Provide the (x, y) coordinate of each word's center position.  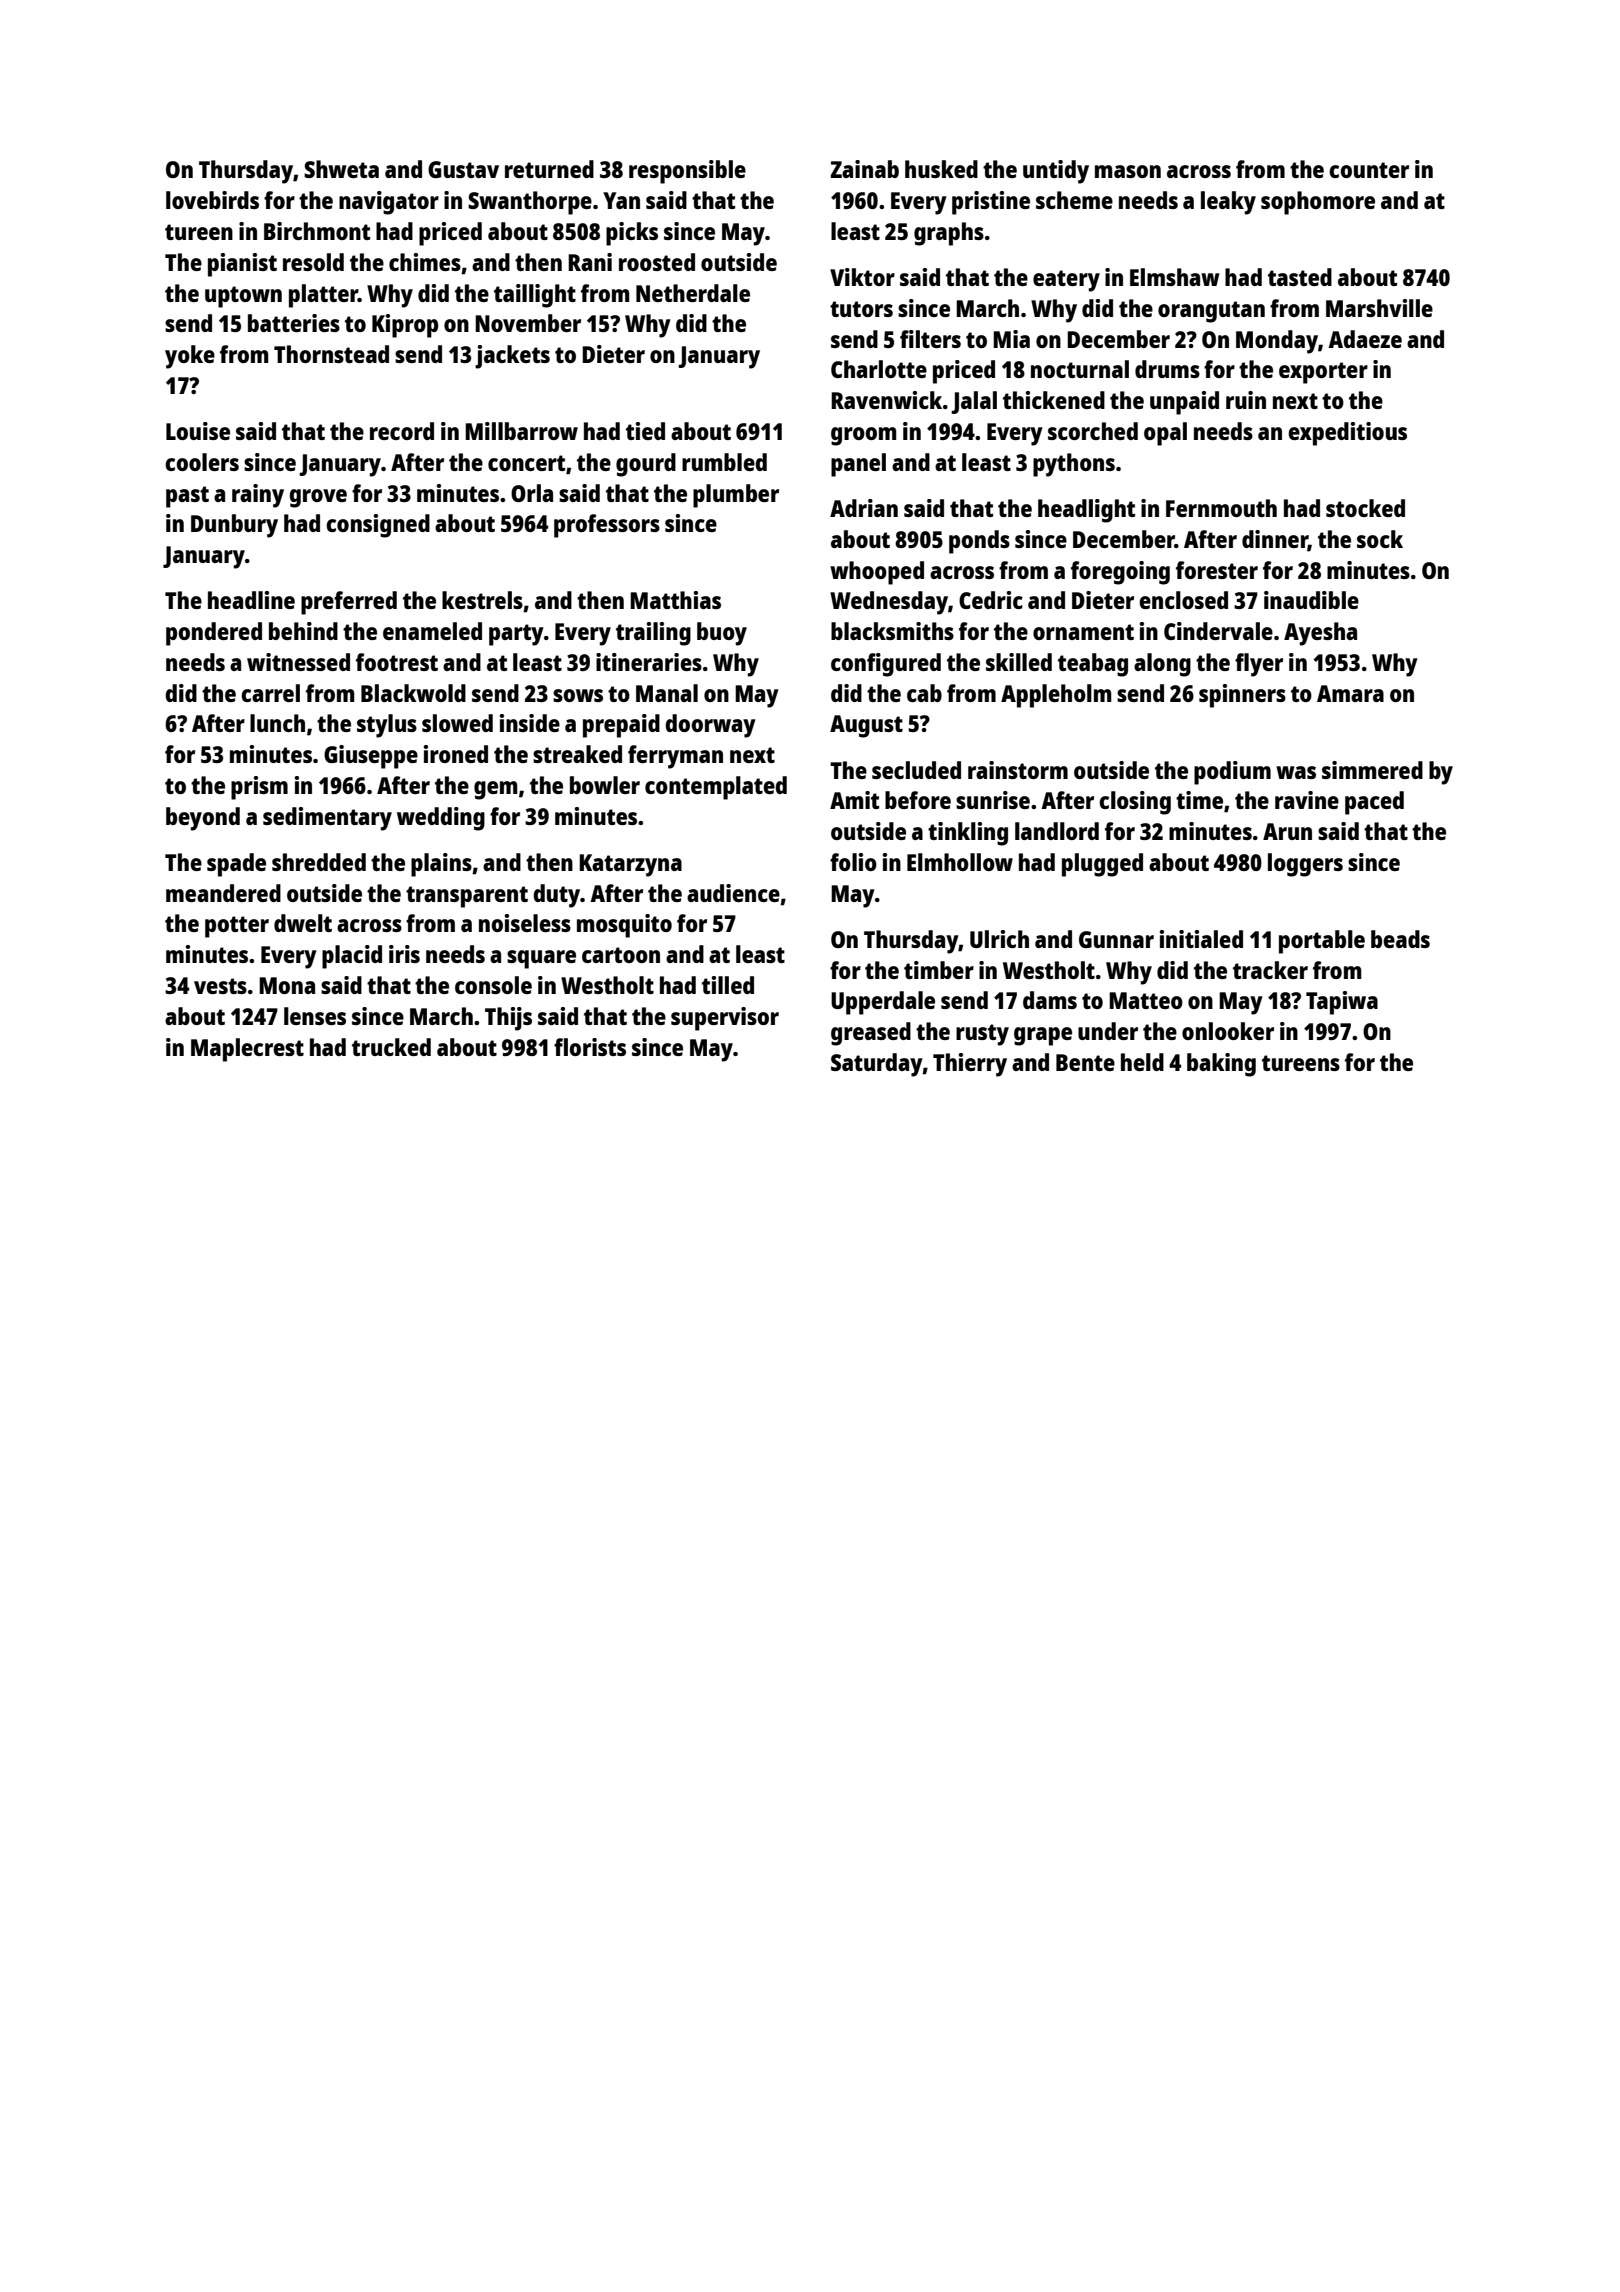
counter (1369, 170)
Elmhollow (960, 862)
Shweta (341, 169)
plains (441, 865)
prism (259, 788)
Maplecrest (247, 1050)
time (1199, 800)
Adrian (864, 508)
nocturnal (1080, 369)
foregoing (1120, 573)
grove (318, 498)
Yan (621, 200)
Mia (1011, 339)
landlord (1057, 831)
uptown (243, 297)
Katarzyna (630, 865)
